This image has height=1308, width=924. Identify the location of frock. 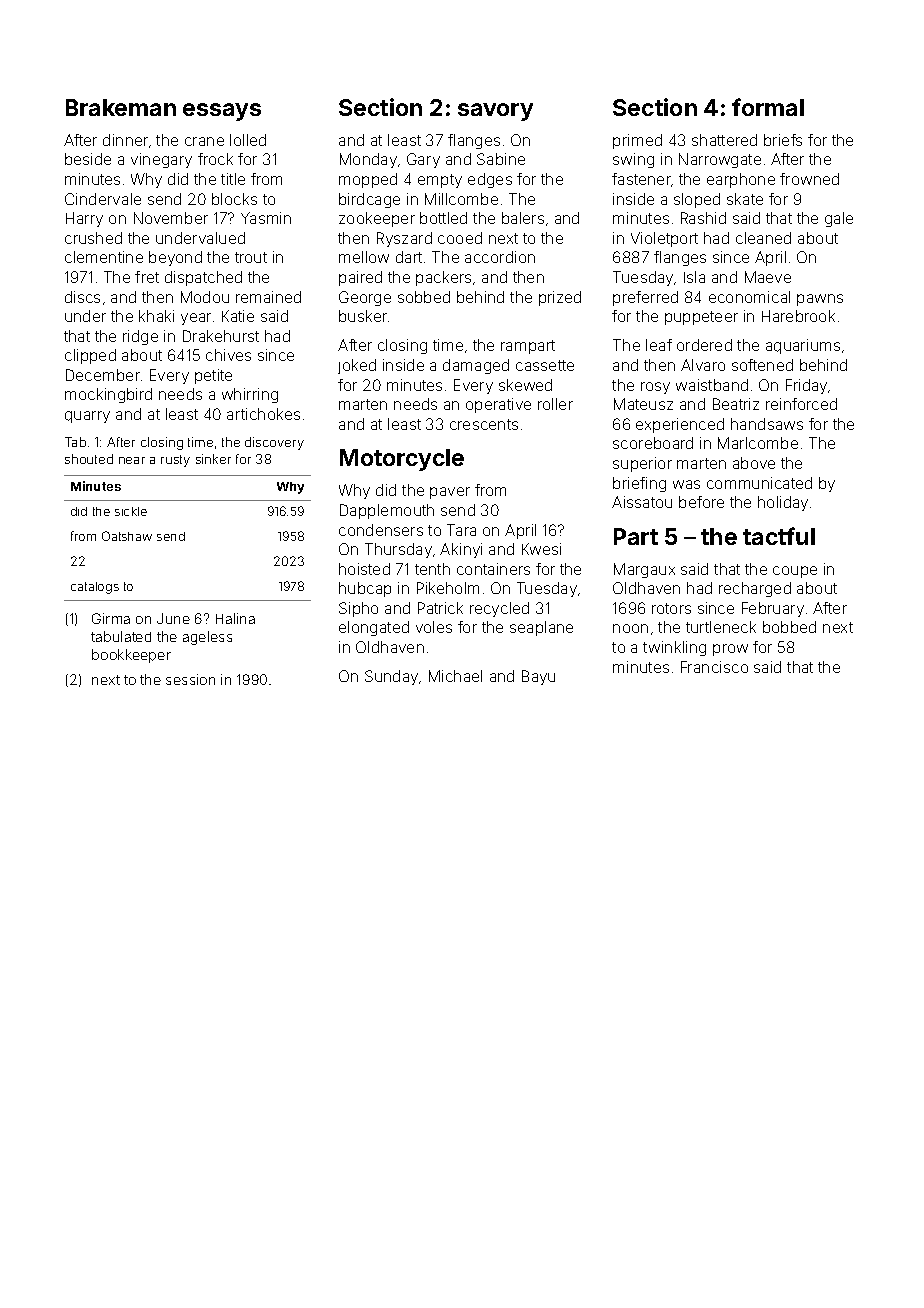
(215, 159).
